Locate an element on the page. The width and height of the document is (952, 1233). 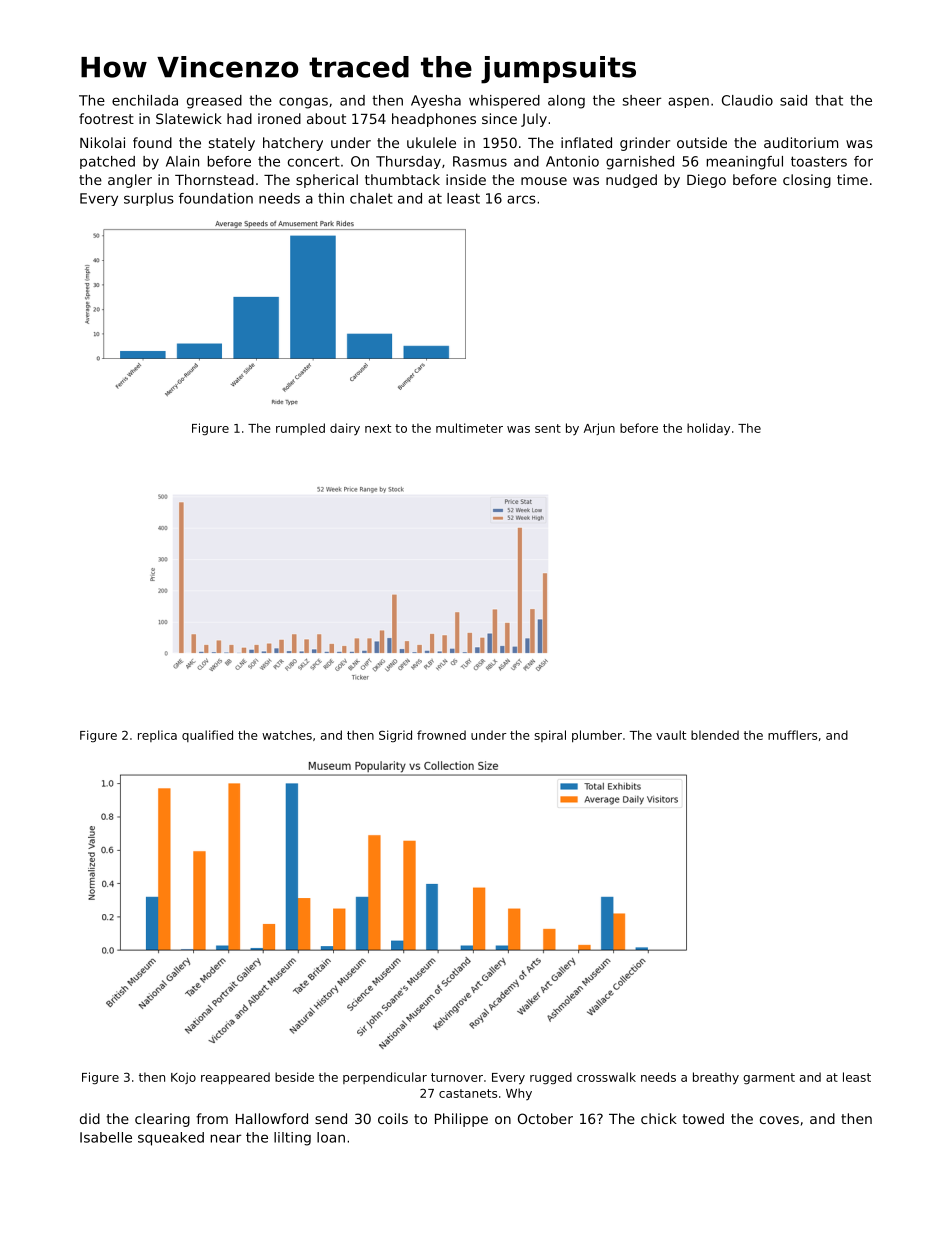
rumpled is located at coordinates (300, 429).
